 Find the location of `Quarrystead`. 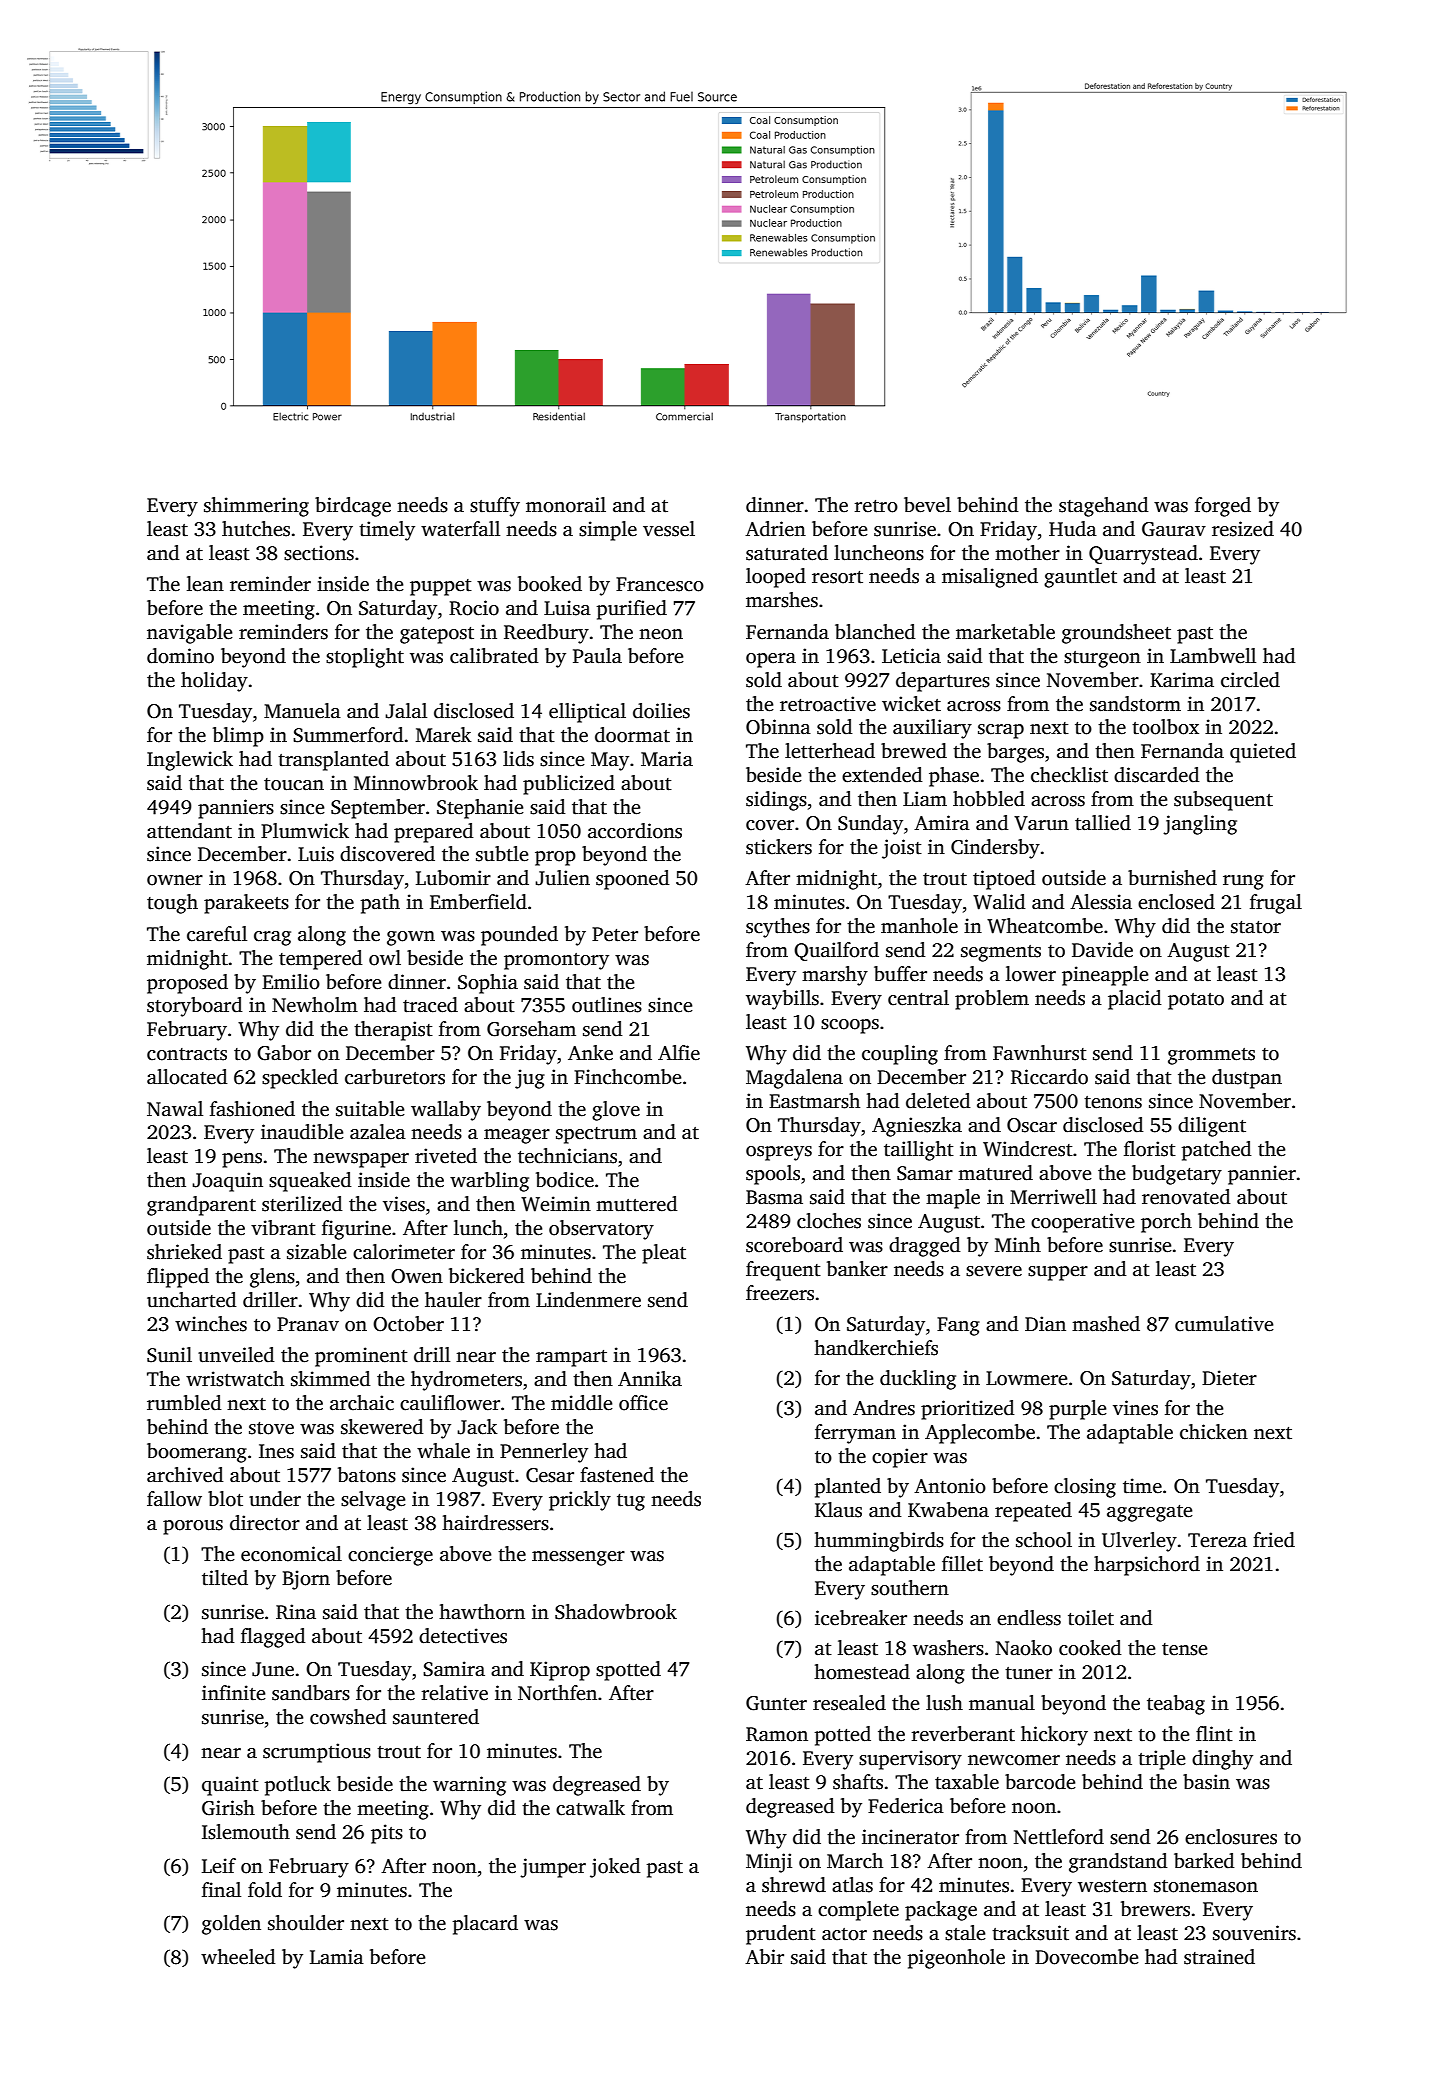

Quarrystead is located at coordinates (1143, 555).
